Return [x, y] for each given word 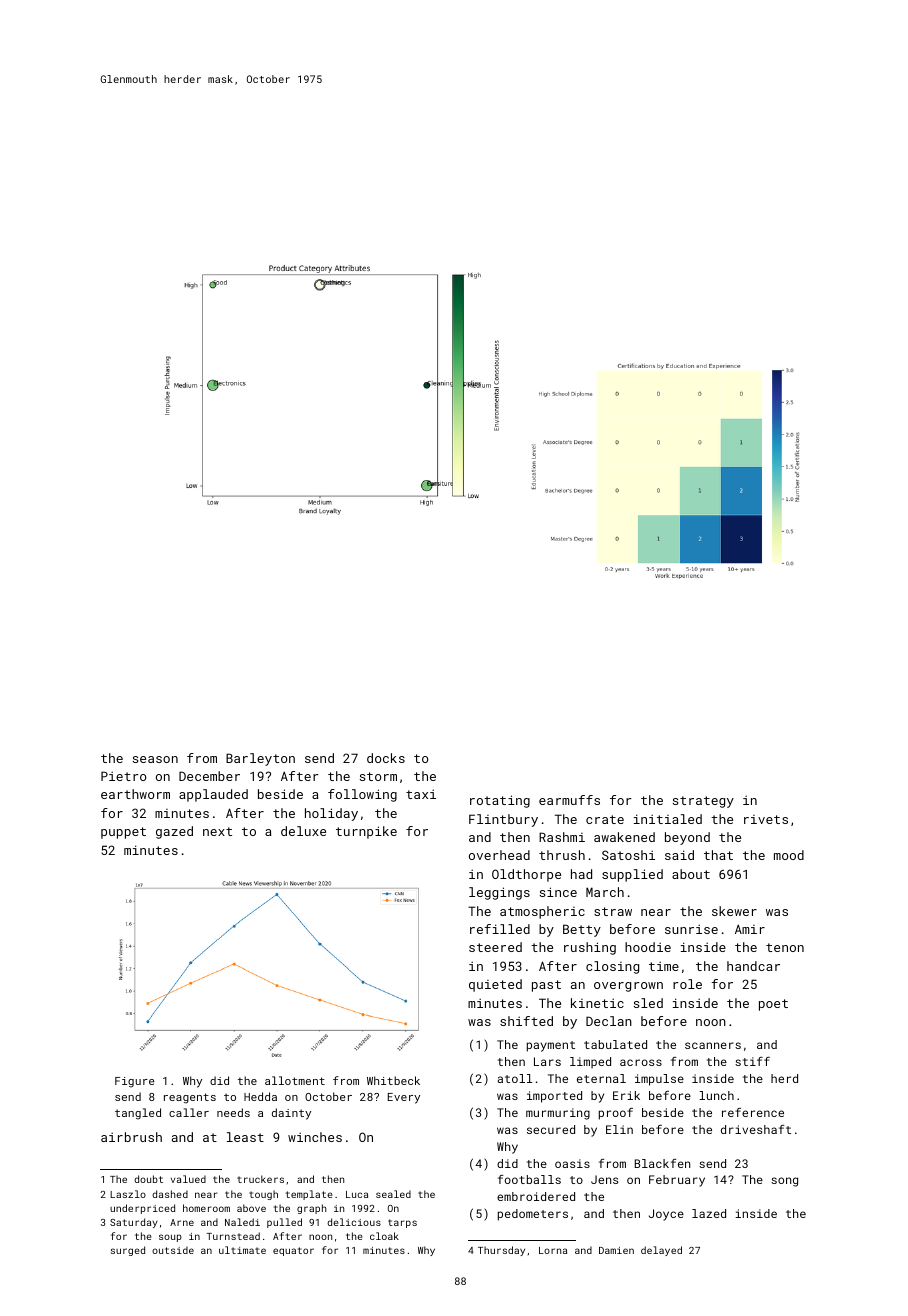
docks [386, 758]
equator [293, 1251]
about [691, 874]
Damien [616, 1250]
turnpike [366, 832]
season [155, 759]
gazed [174, 832]
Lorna [553, 1250]
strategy [703, 802]
